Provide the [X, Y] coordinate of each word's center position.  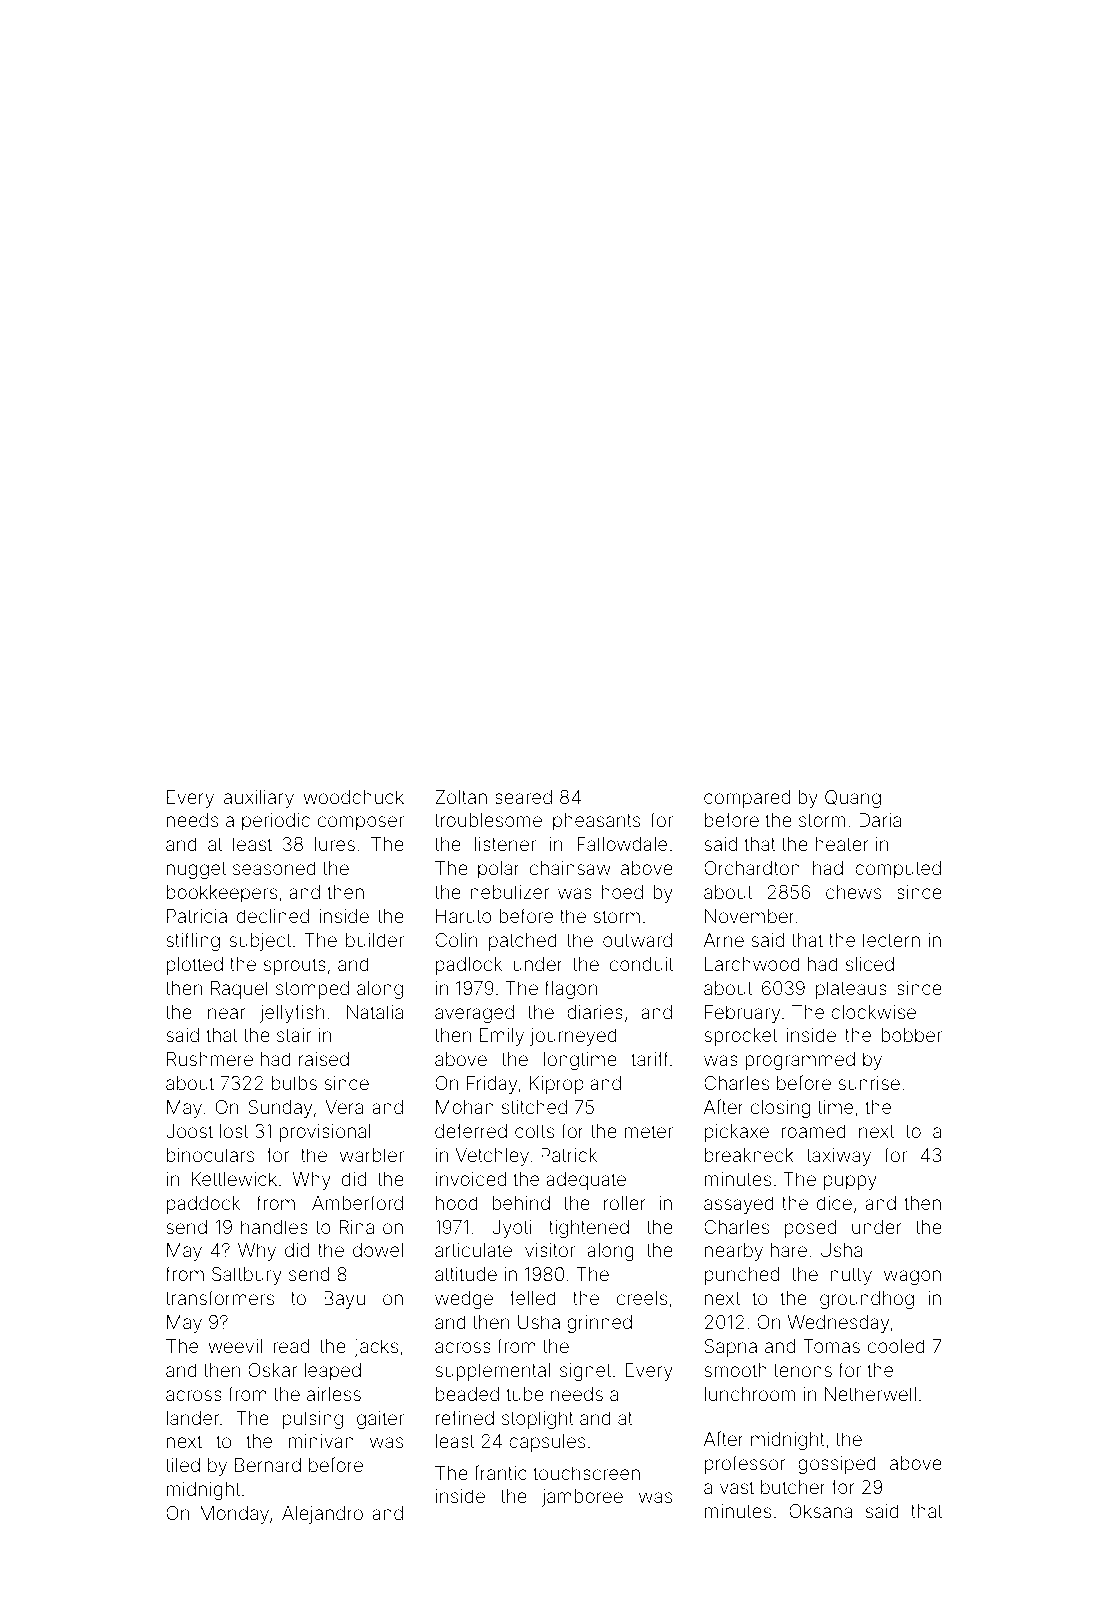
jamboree [582, 1498]
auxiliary [259, 799]
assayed [739, 1205]
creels [642, 1298]
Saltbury [247, 1276]
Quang [853, 799]
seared [523, 797]
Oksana [820, 1511]
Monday [234, 1515]
